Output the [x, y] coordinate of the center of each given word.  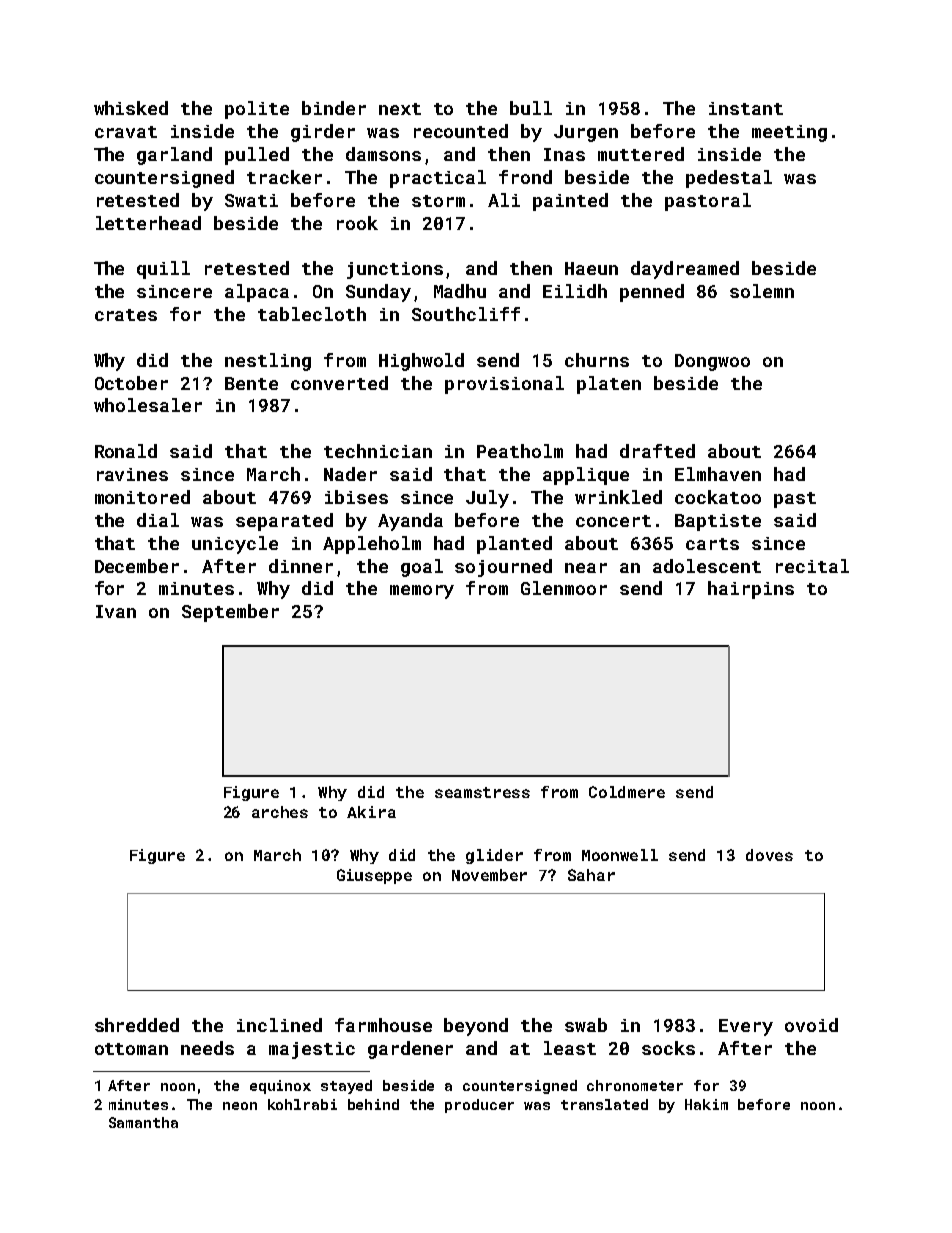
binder [334, 108]
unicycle [235, 545]
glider [494, 856]
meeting [789, 133]
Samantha [143, 1122]
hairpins [751, 590]
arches [280, 812]
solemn [762, 291]
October [131, 383]
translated [604, 1104]
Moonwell [620, 855]
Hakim [706, 1104]
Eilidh [575, 291]
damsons [383, 154]
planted [514, 545]
